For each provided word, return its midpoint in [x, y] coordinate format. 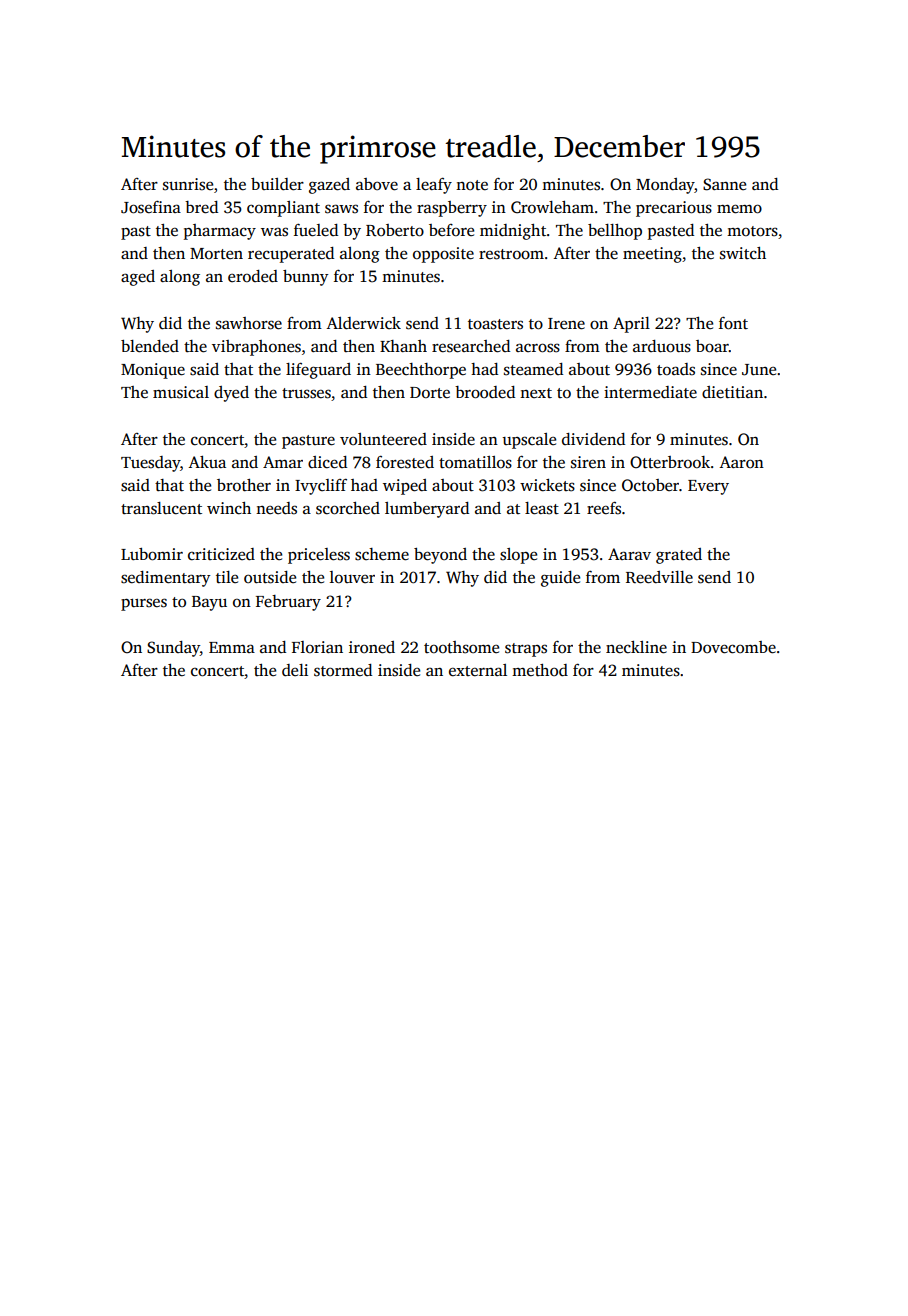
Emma [232, 647]
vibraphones [256, 348]
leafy [434, 186]
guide [560, 579]
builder [277, 184]
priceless [319, 556]
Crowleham [552, 207]
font [733, 323]
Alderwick [364, 323]
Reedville [659, 577]
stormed [343, 670]
